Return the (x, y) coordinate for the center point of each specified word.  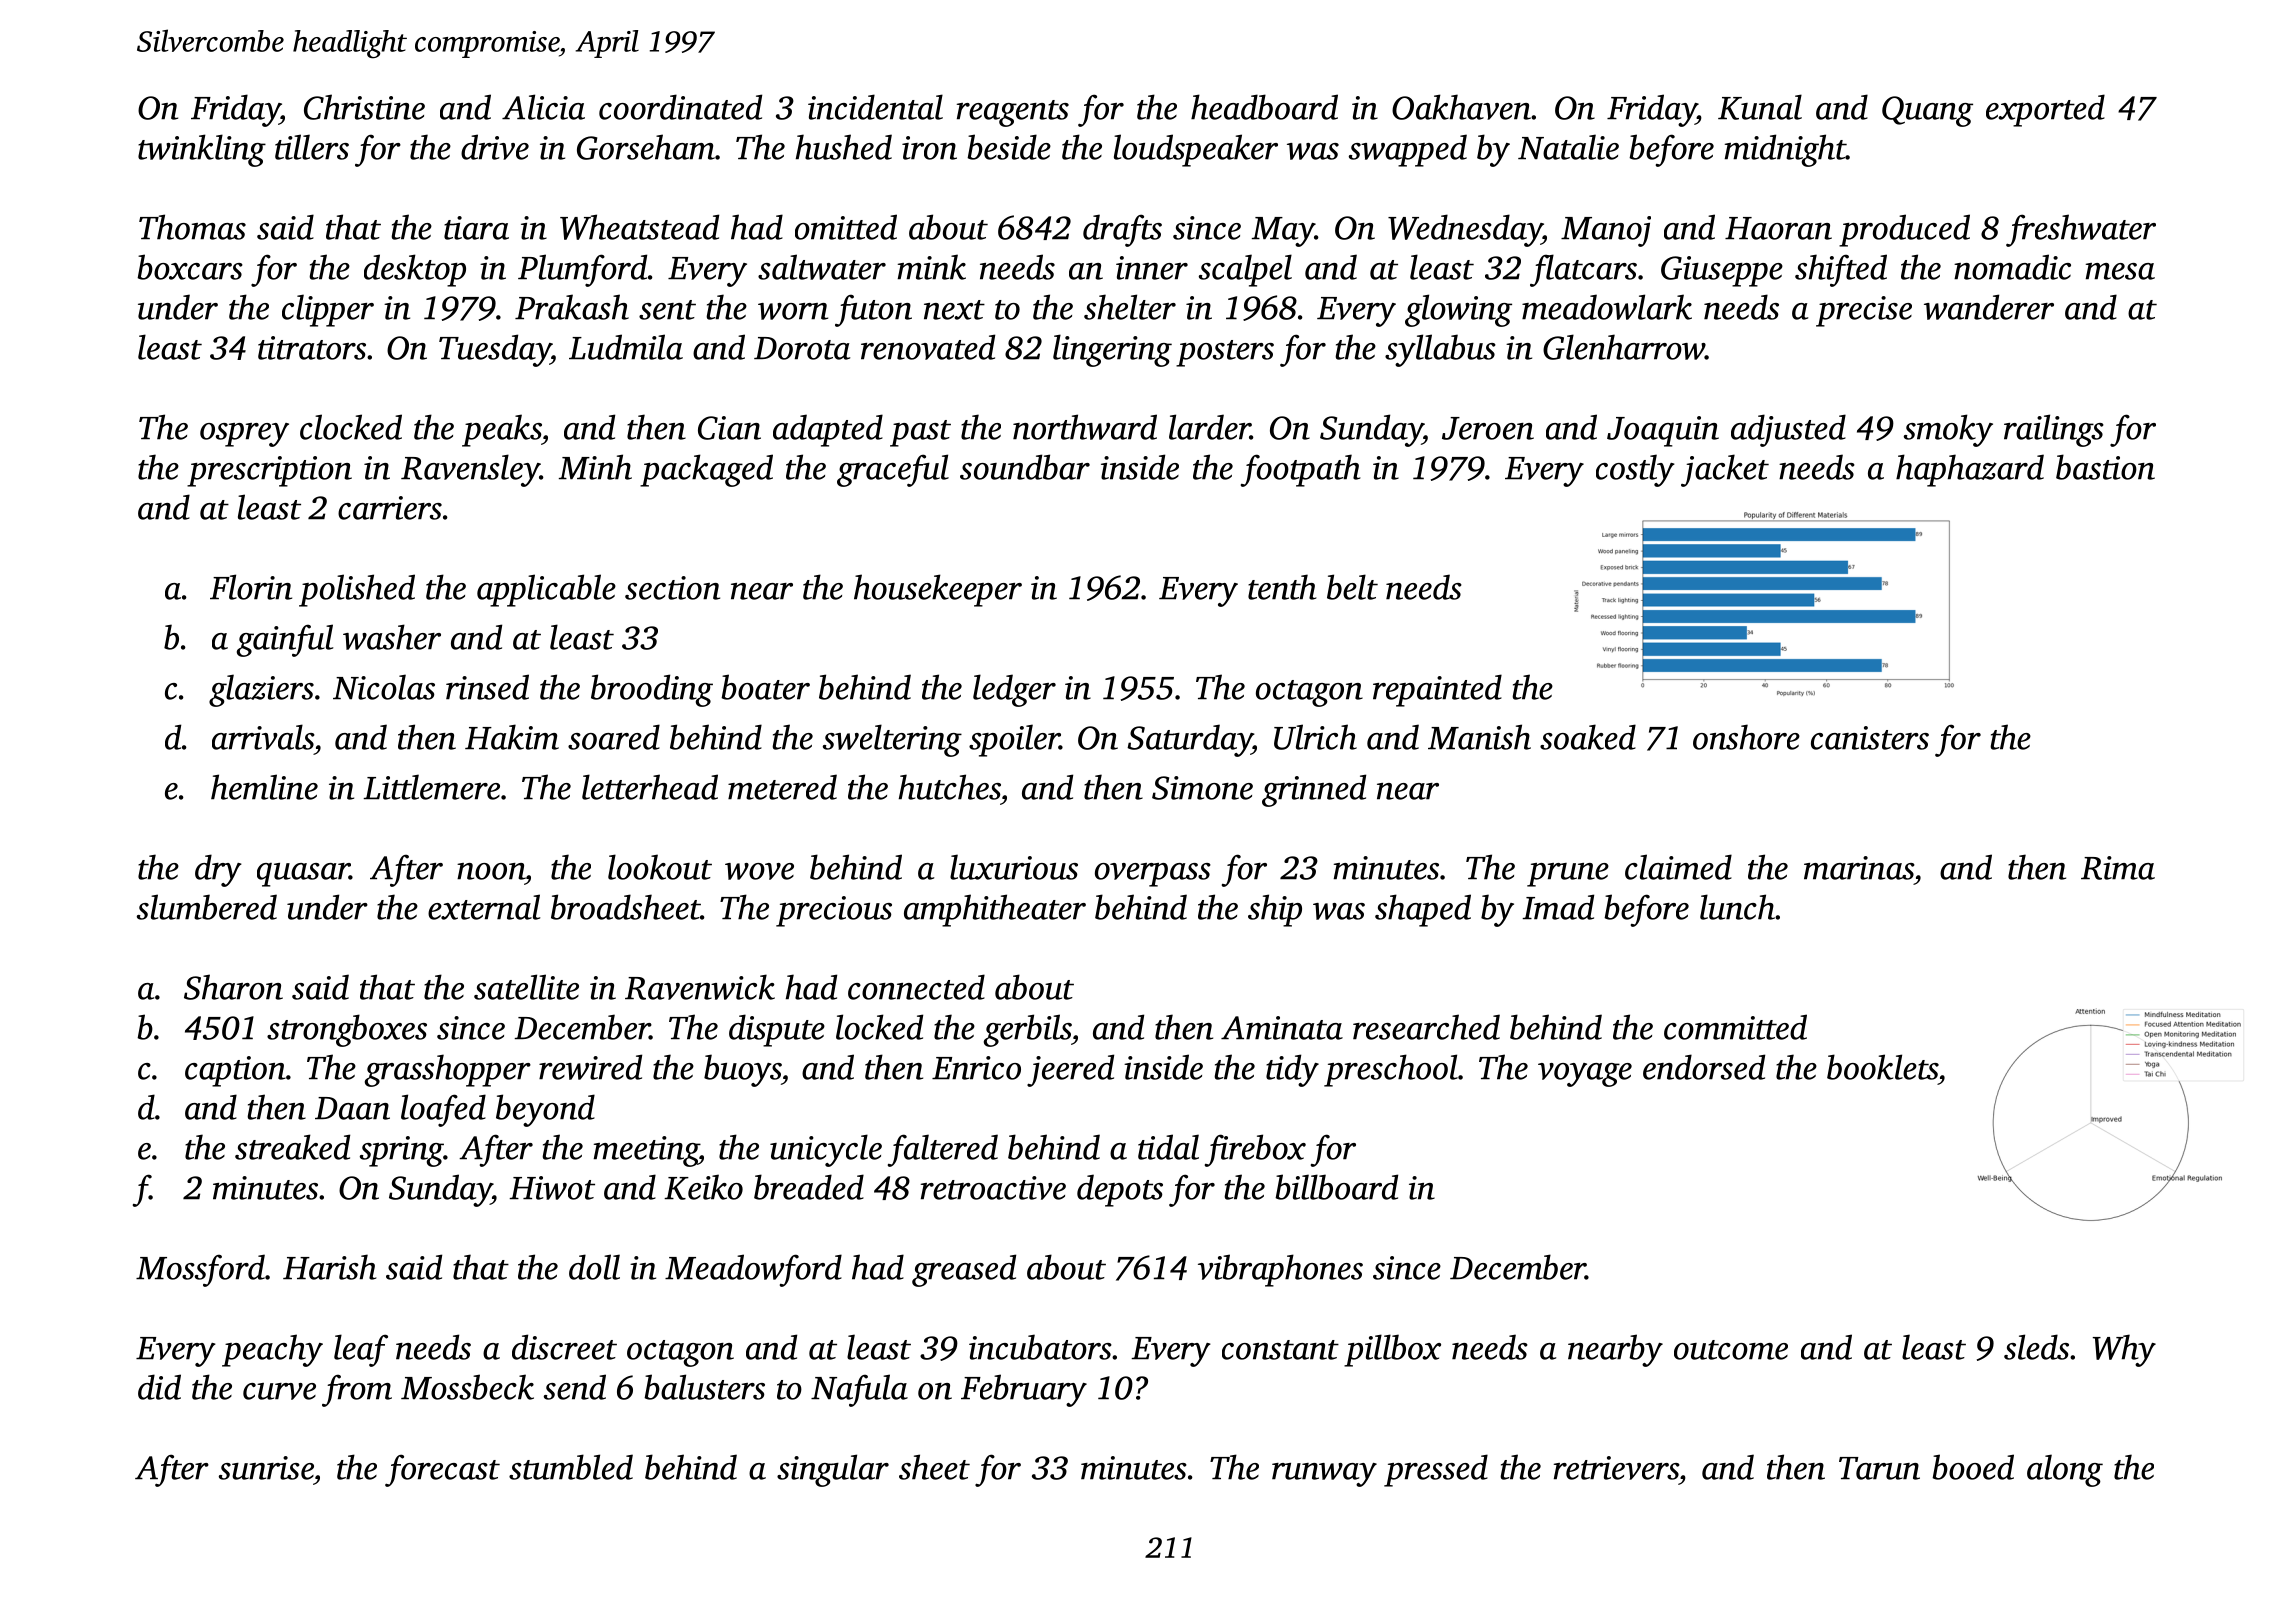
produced (1904, 230)
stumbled (571, 1467)
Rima (2118, 868)
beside (1009, 147)
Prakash (572, 307)
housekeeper (938, 590)
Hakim (512, 737)
